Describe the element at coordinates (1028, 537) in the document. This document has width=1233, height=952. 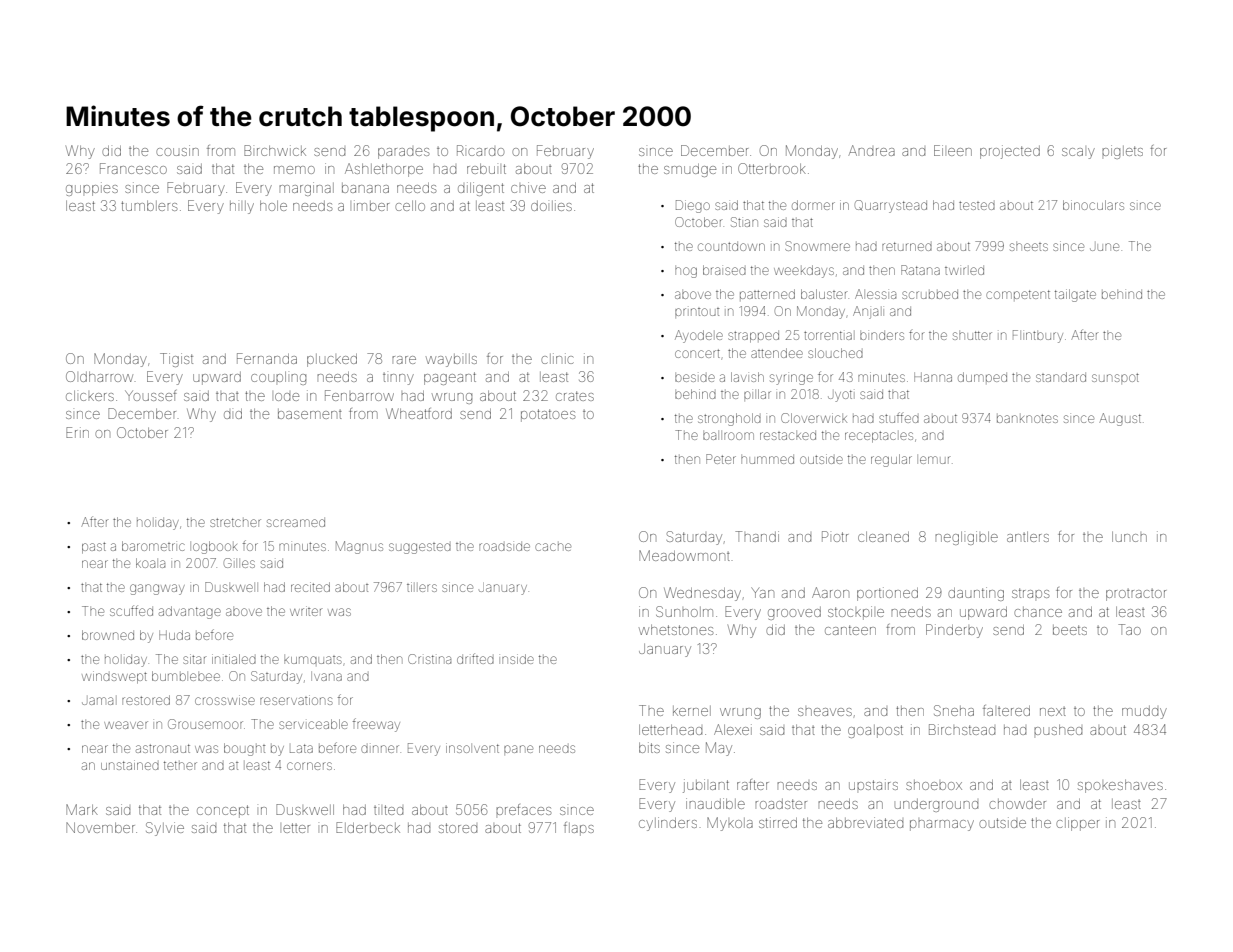
I see `antlers` at that location.
